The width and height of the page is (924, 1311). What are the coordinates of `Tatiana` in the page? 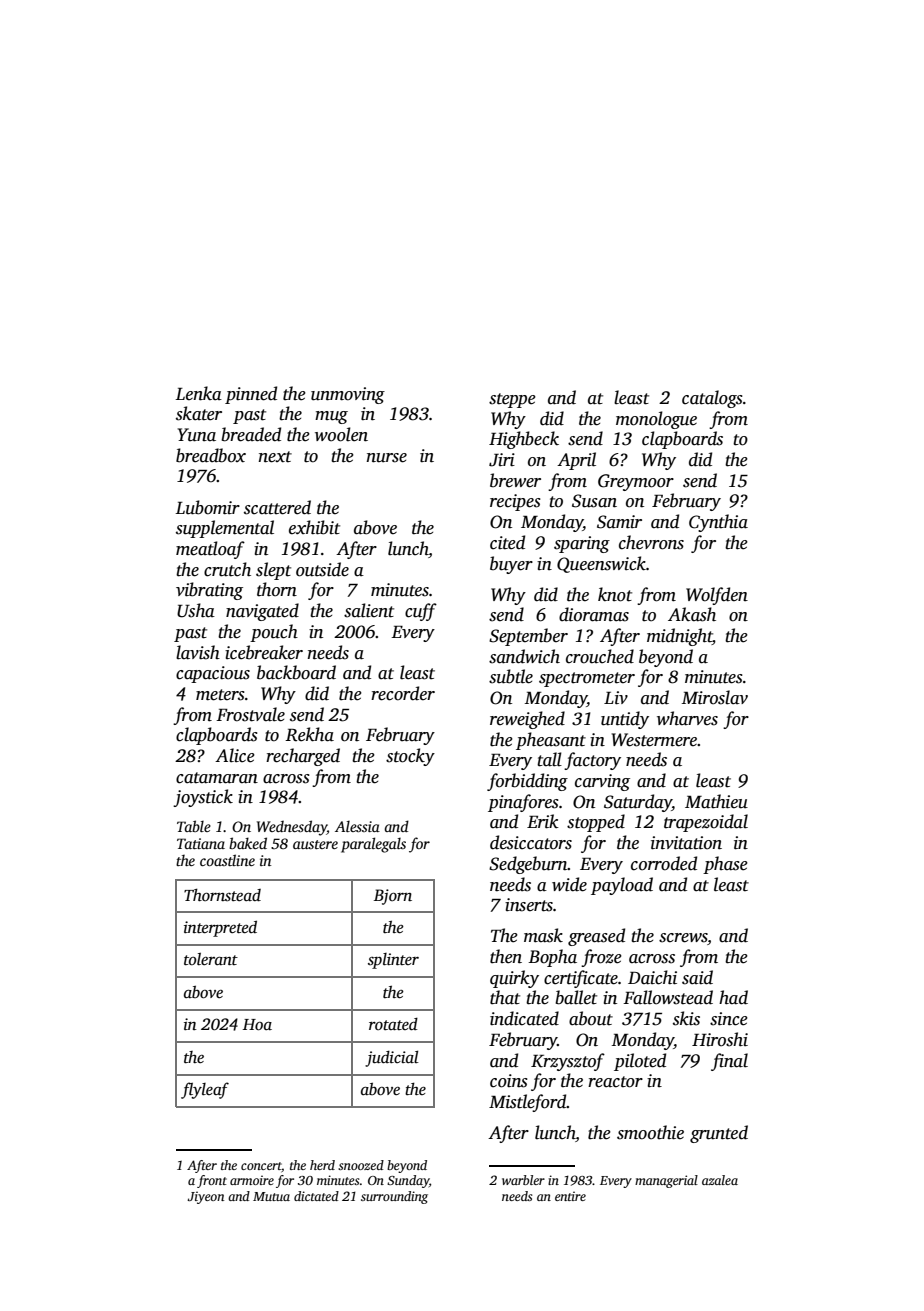 It's located at (201, 843).
